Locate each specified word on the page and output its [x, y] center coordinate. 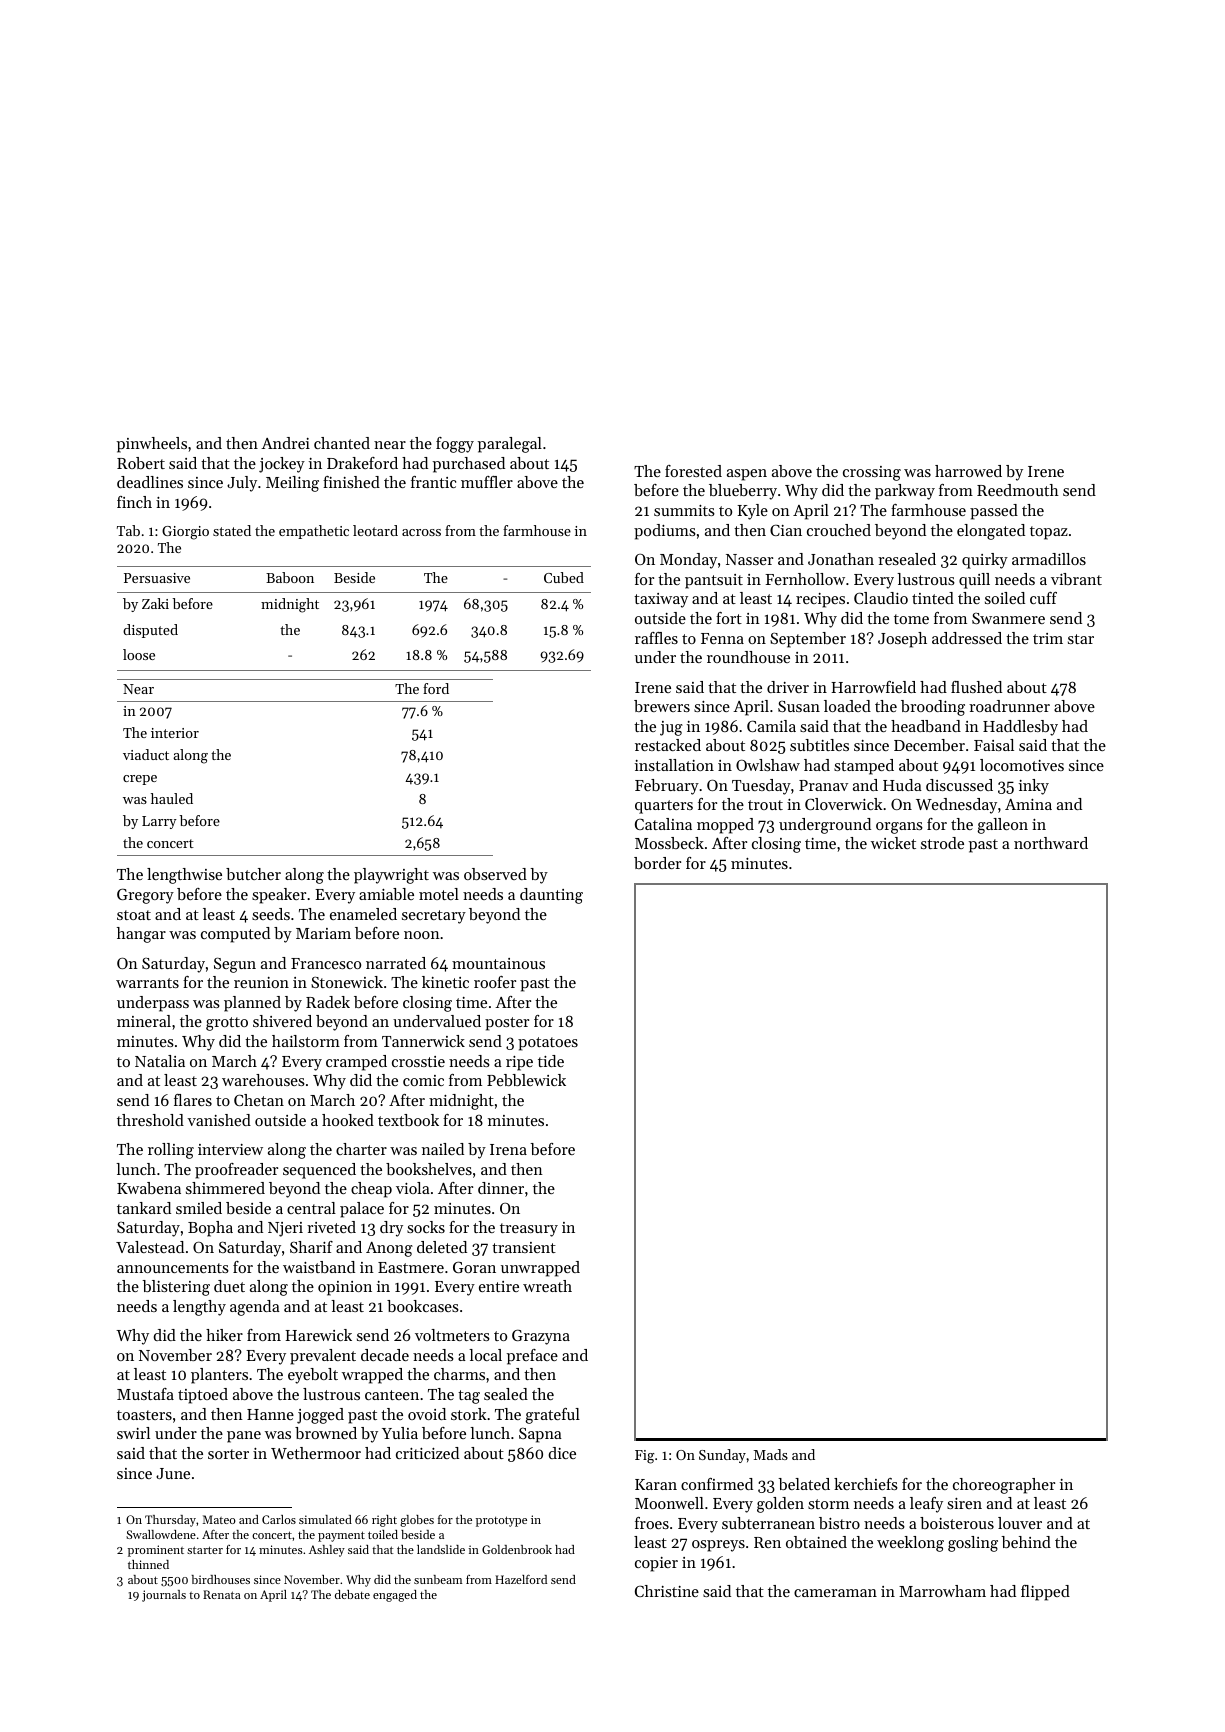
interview [230, 1149]
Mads [771, 1454]
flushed [976, 687]
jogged [320, 1416]
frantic [433, 482]
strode [942, 843]
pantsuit [714, 581]
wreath [547, 1286]
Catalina [663, 824]
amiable [386, 894]
